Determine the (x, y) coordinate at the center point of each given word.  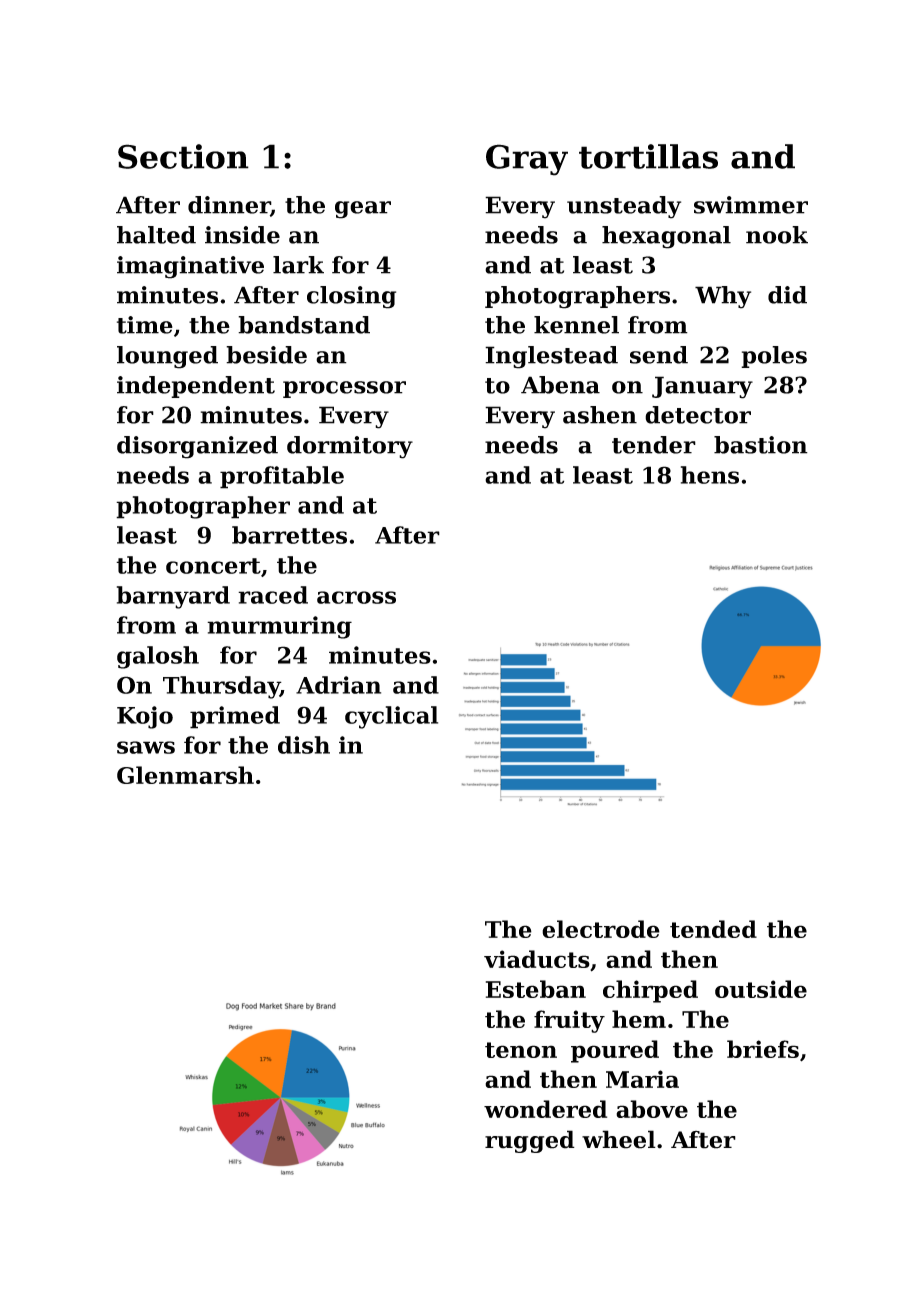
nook (777, 235)
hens (710, 475)
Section (183, 156)
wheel (619, 1139)
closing (351, 297)
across (356, 597)
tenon (521, 1050)
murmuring (279, 627)
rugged (530, 1141)
